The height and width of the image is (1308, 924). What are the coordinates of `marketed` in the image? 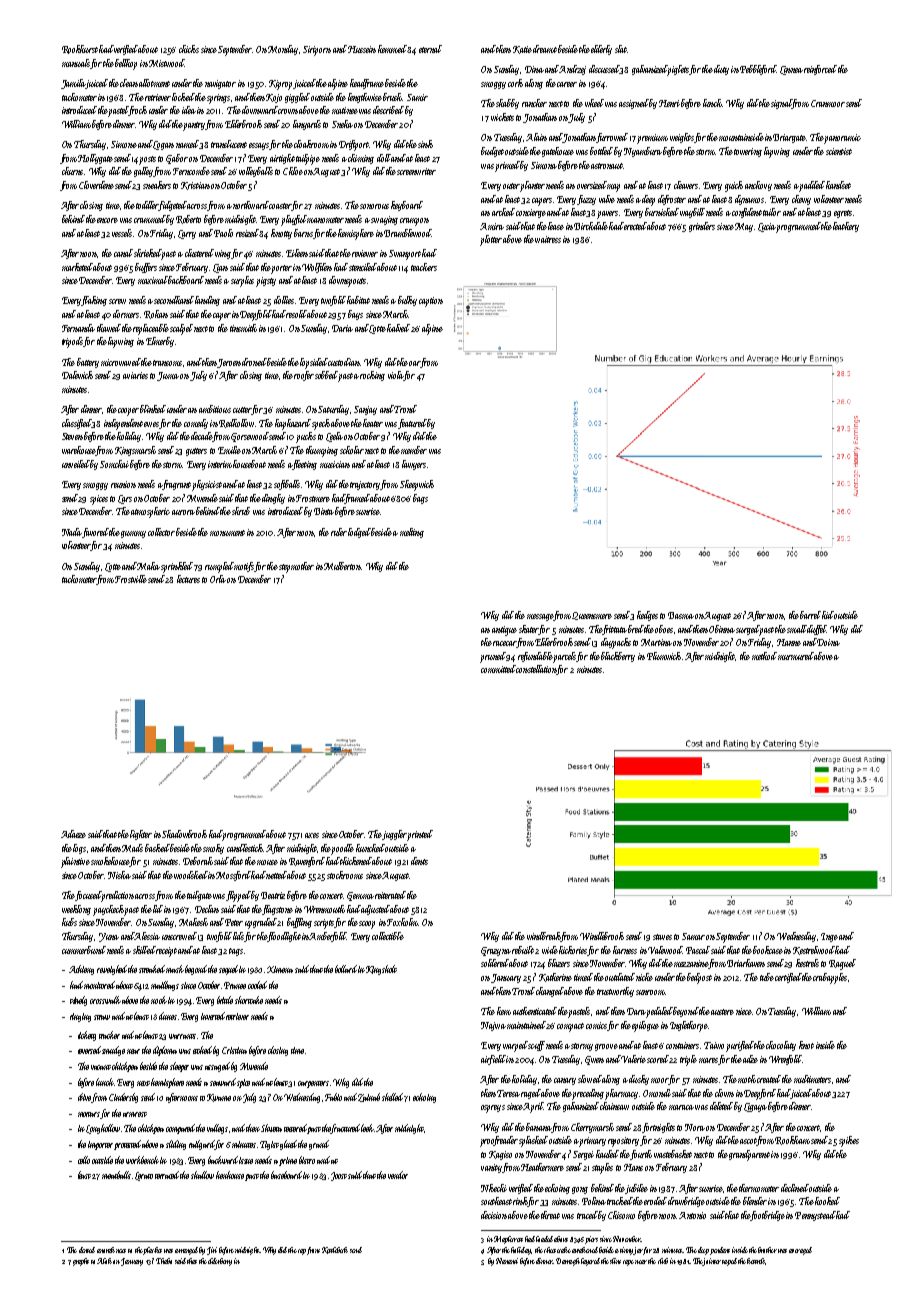 It's located at (77, 267).
